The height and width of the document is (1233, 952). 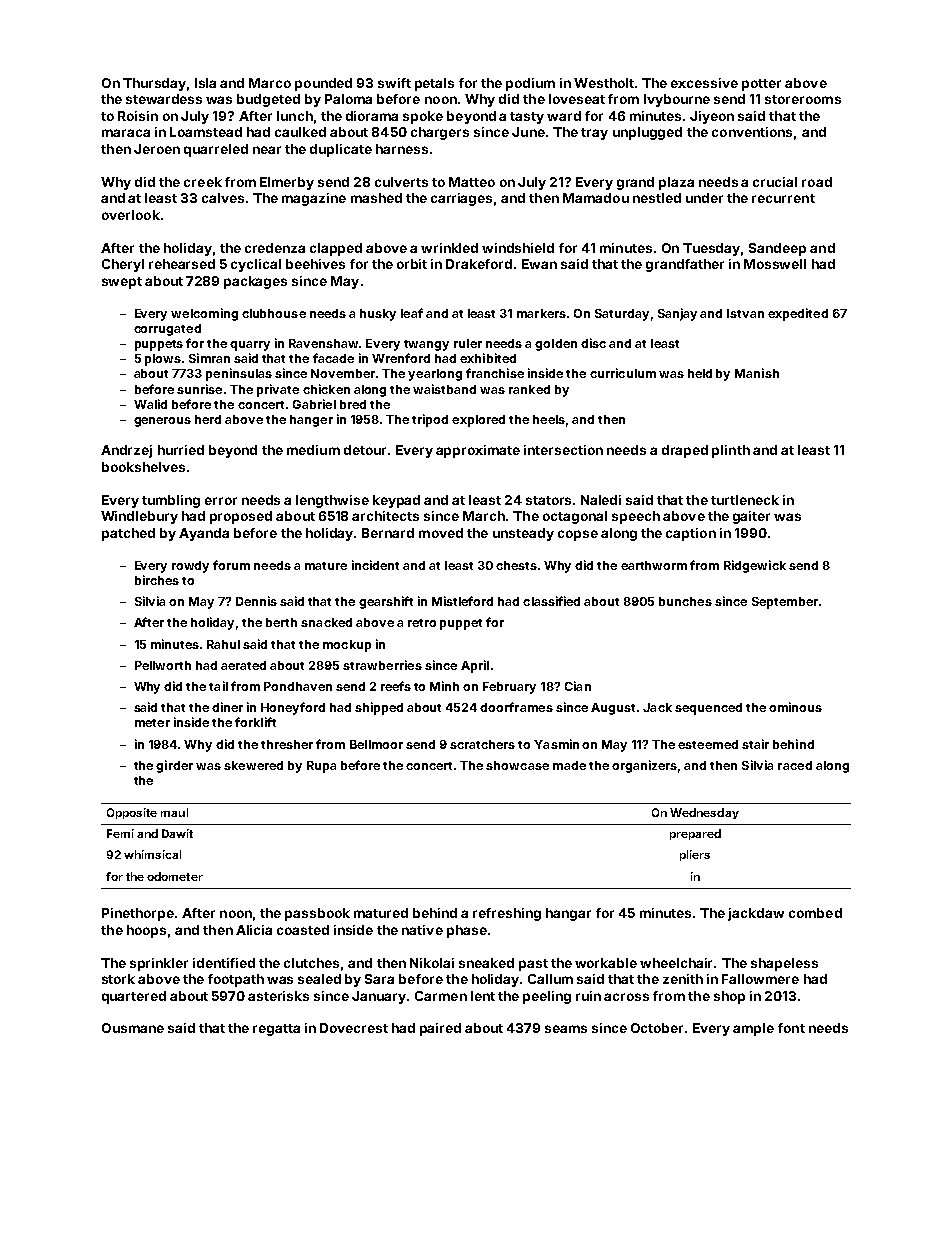 I want to click on forum, so click(x=231, y=565).
